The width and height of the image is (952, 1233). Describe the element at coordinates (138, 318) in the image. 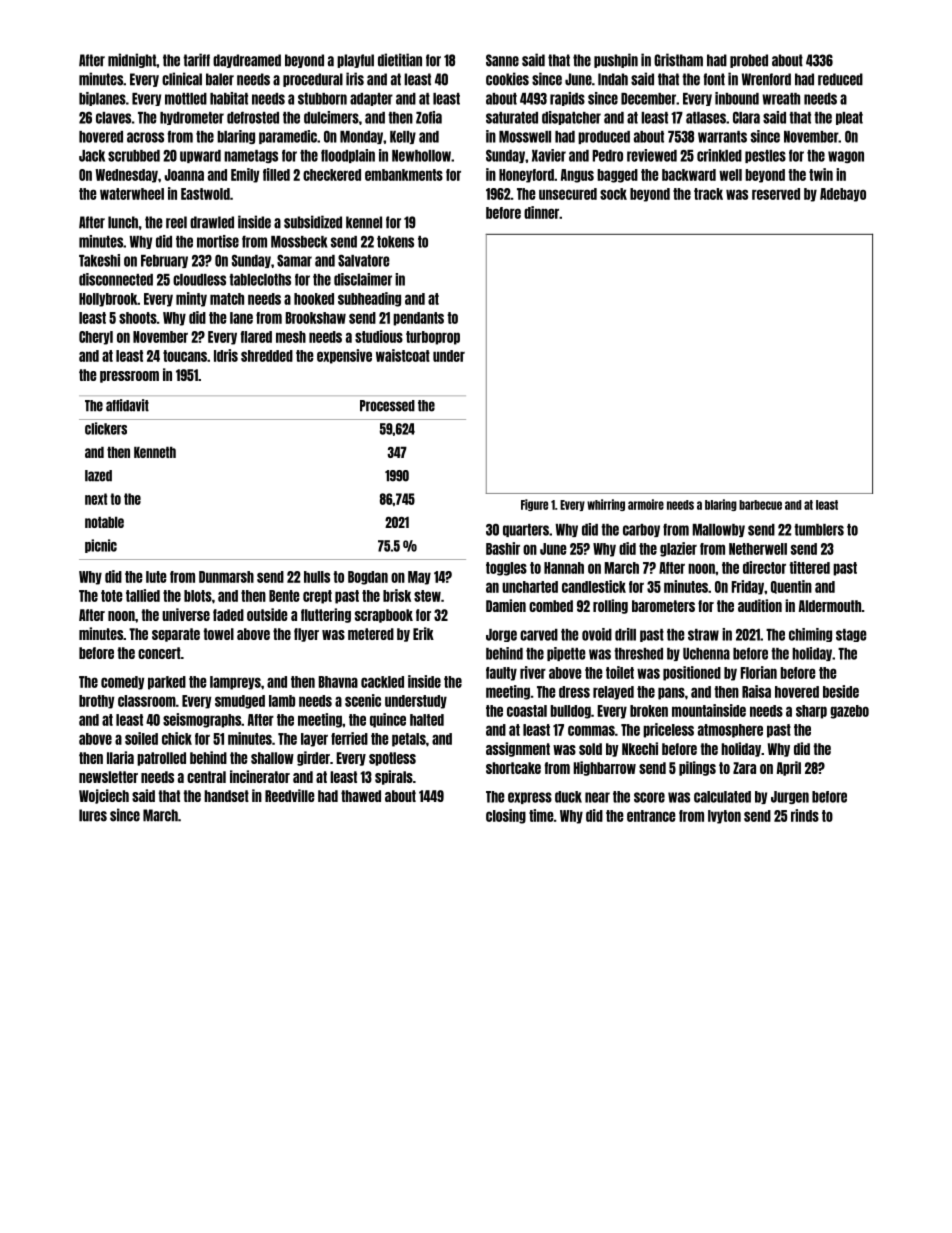

I see `shoots` at that location.
